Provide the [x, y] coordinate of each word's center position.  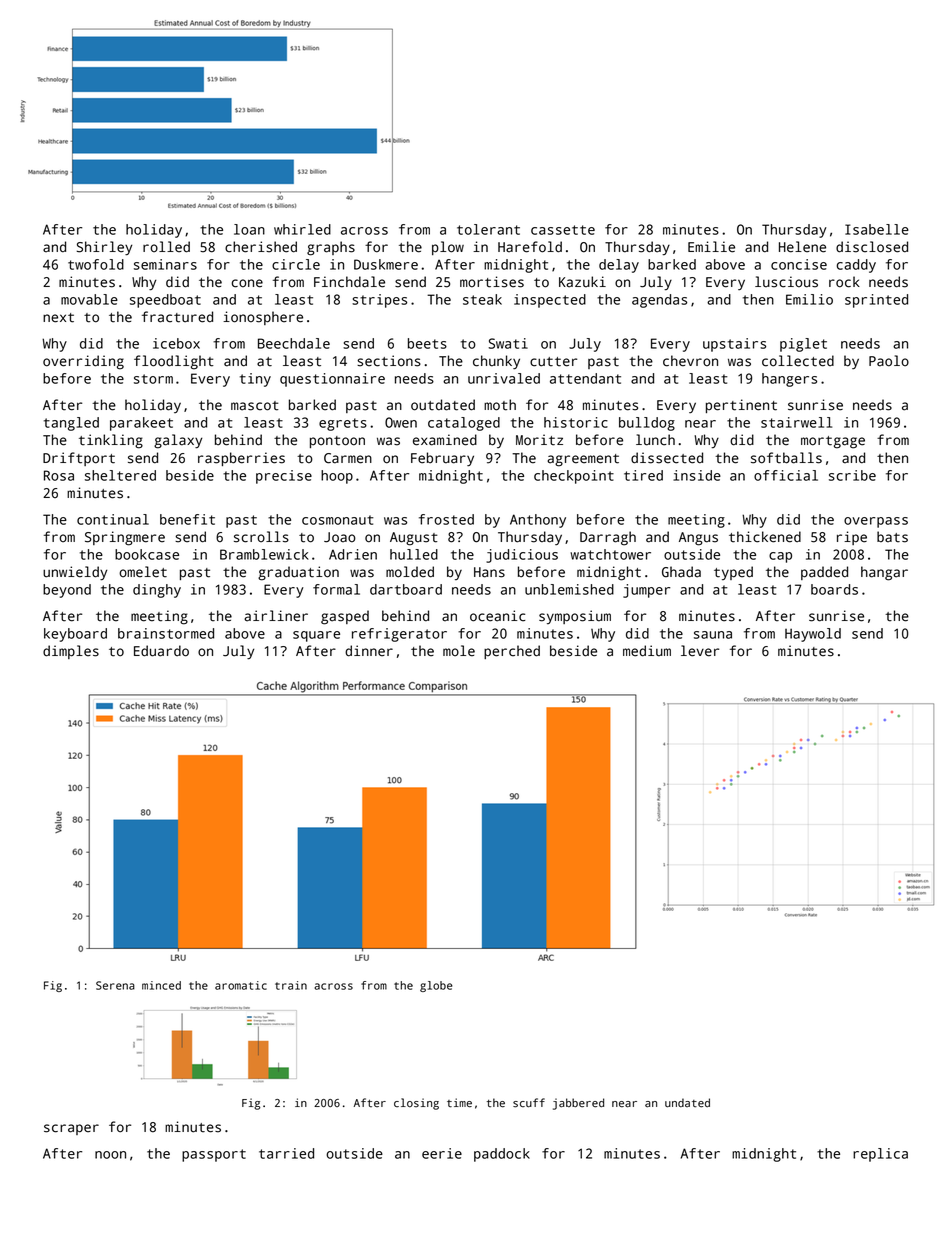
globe [436, 986]
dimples [71, 652]
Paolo [889, 361]
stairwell [796, 422]
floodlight [174, 362]
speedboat [165, 301]
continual [113, 519]
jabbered [578, 1104]
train [291, 985]
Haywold [813, 635]
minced [161, 985]
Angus [698, 539]
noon [110, 1155]
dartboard [406, 589]
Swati [508, 343]
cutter [553, 362]
